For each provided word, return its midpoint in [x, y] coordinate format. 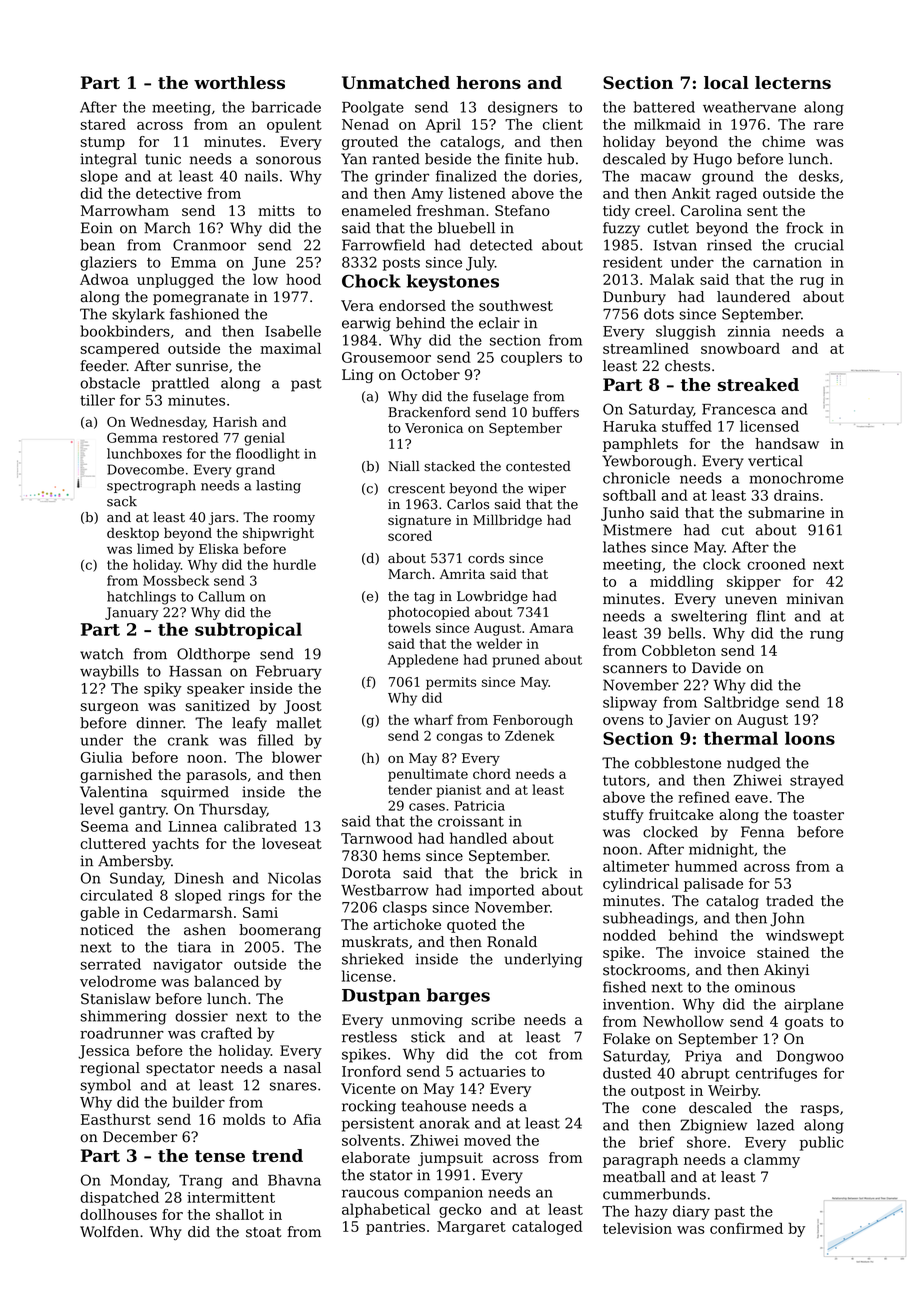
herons [488, 82]
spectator [180, 1069]
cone [659, 1109]
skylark [138, 315]
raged [736, 194]
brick [539, 873]
